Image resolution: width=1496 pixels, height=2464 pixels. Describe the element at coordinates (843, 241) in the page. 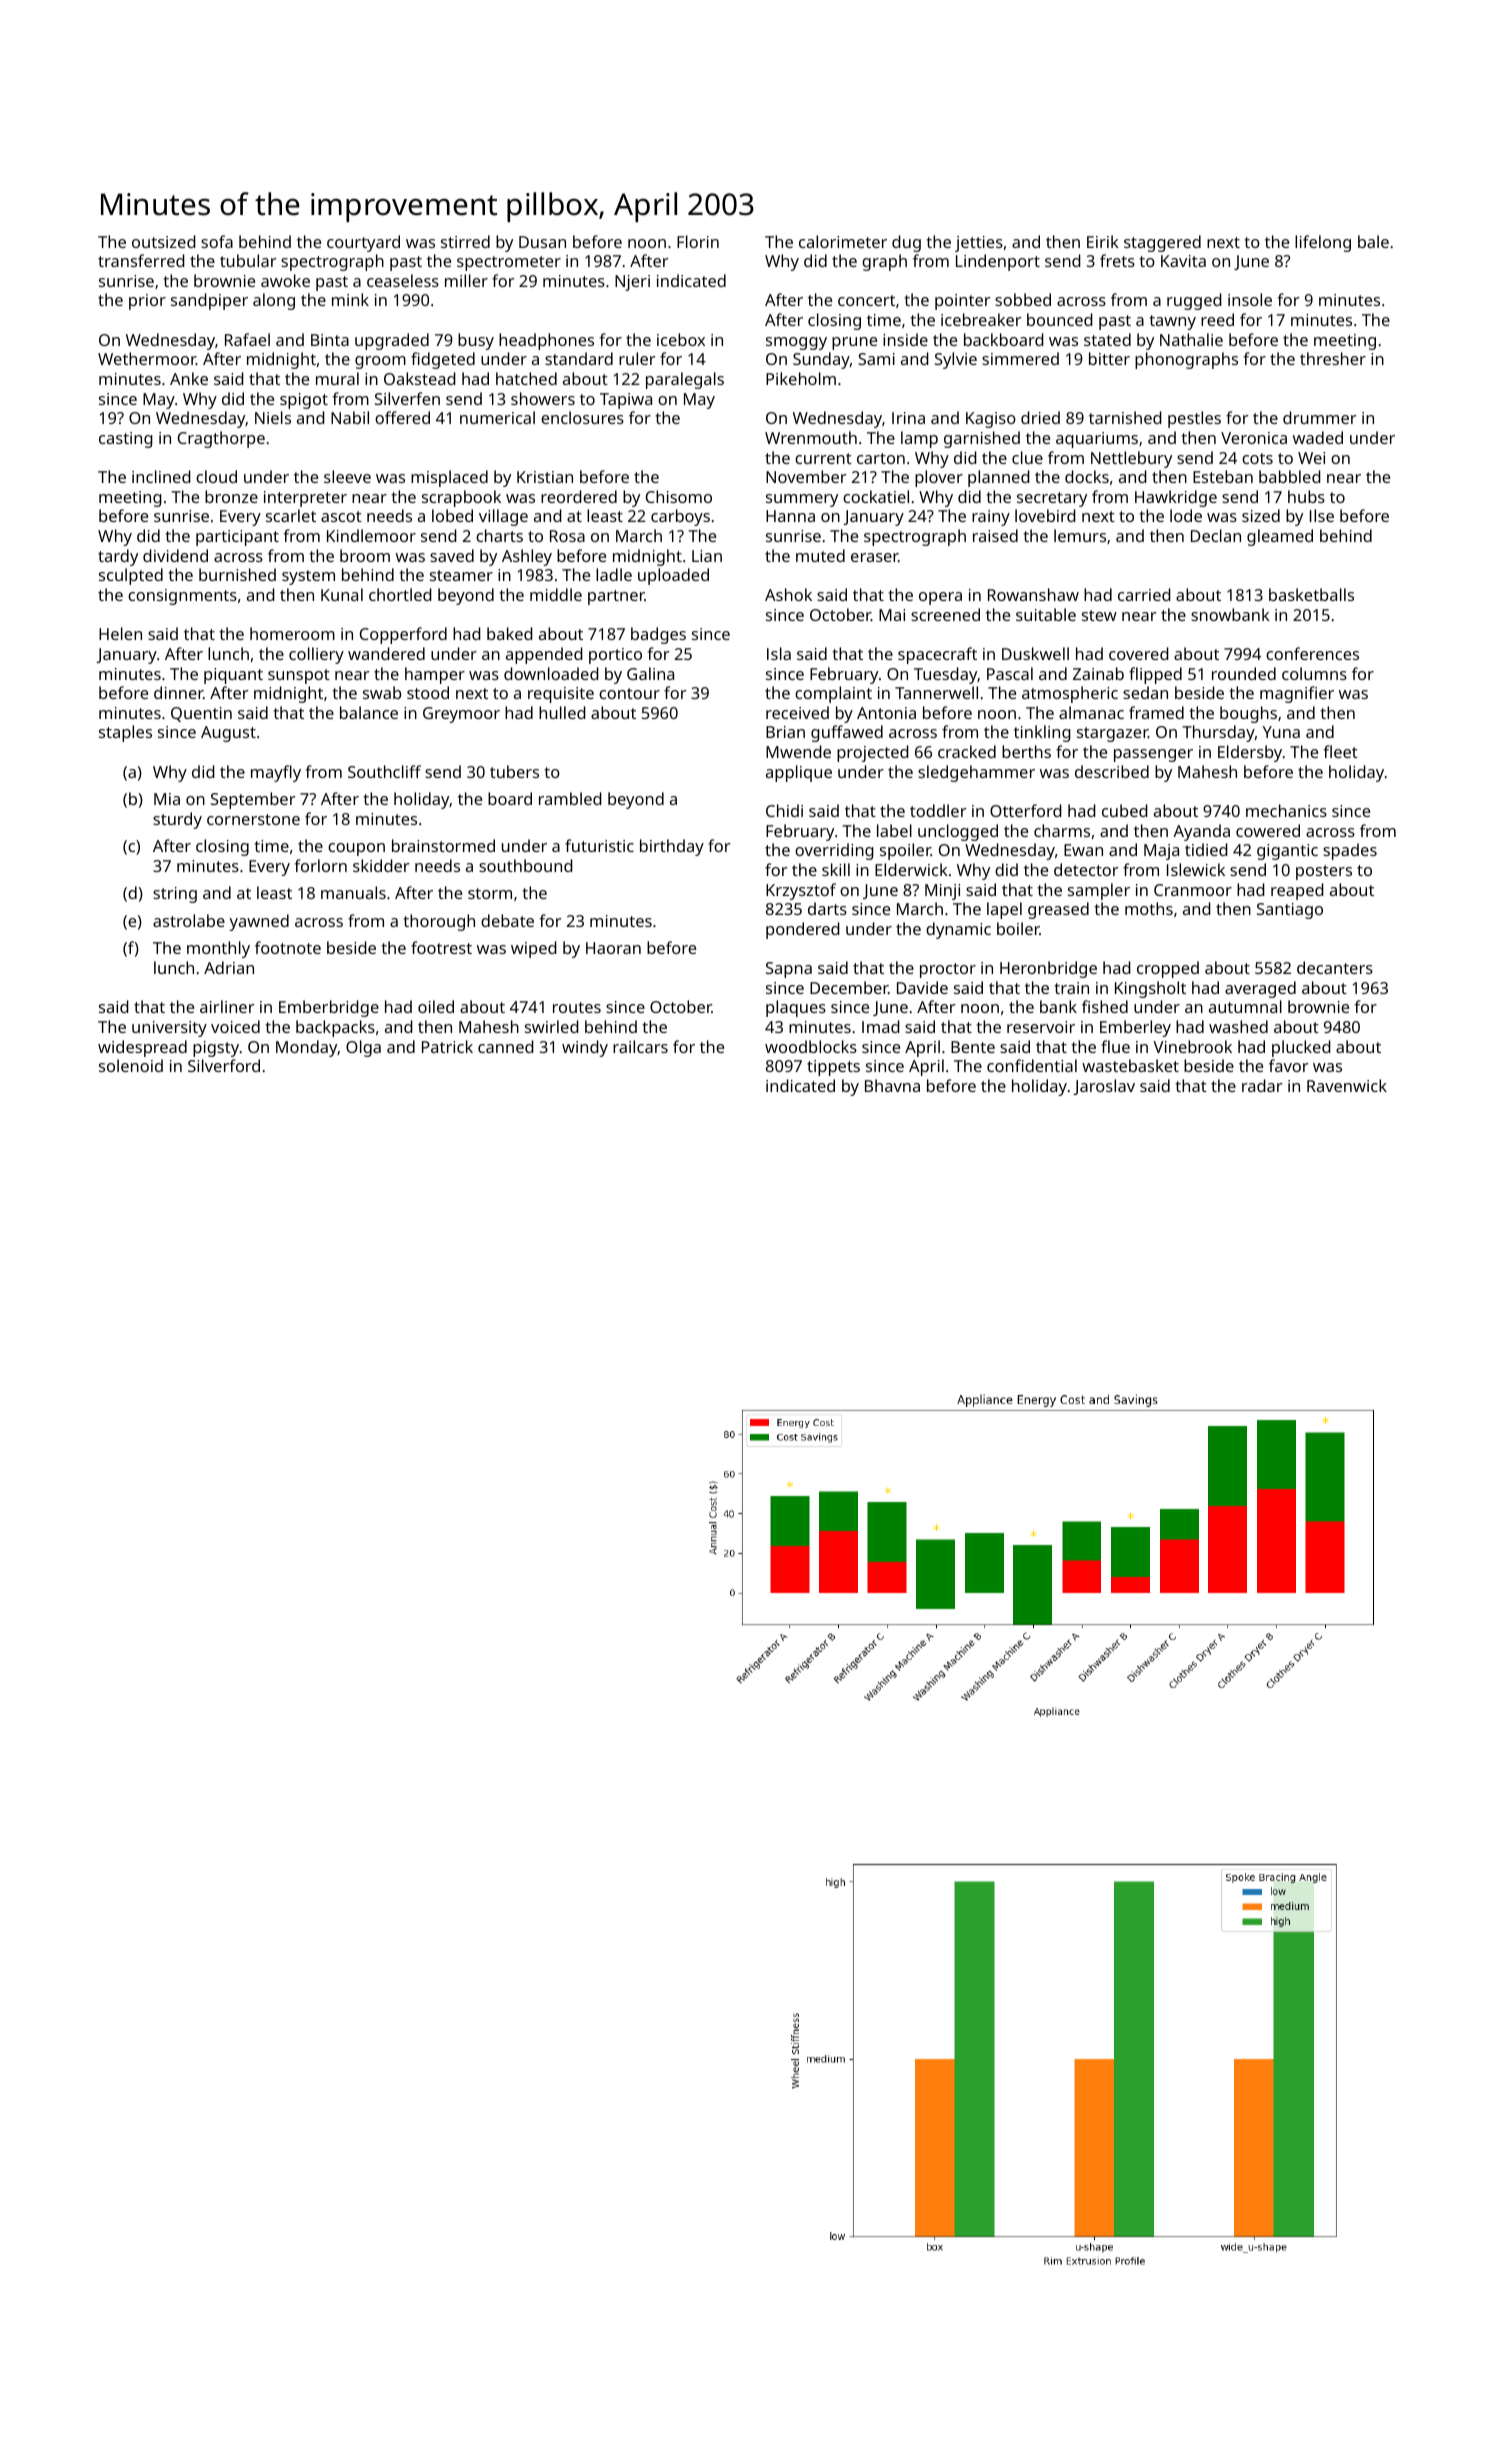

I see `calorimeter` at that location.
